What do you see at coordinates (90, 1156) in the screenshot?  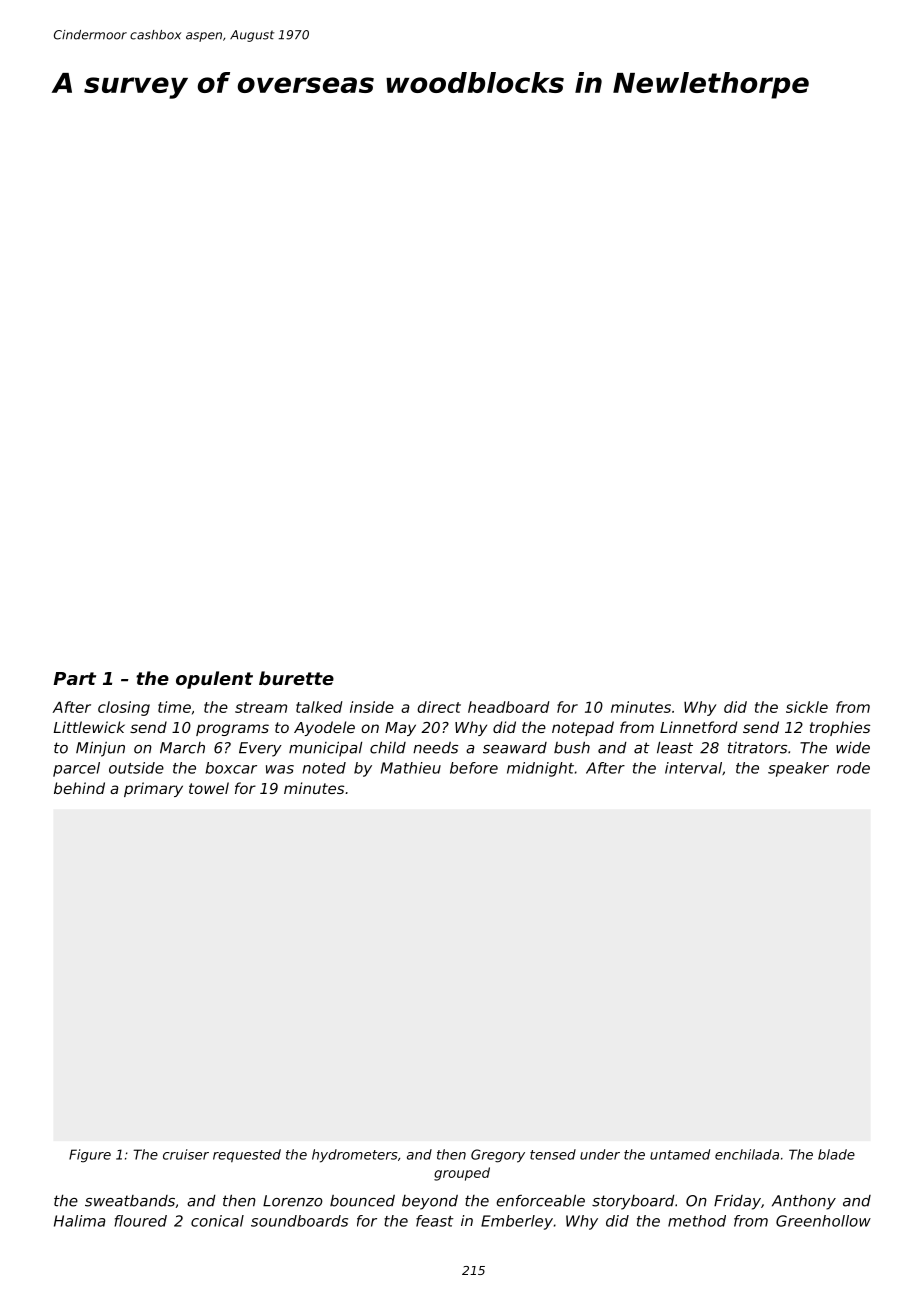 I see `Figure` at bounding box center [90, 1156].
